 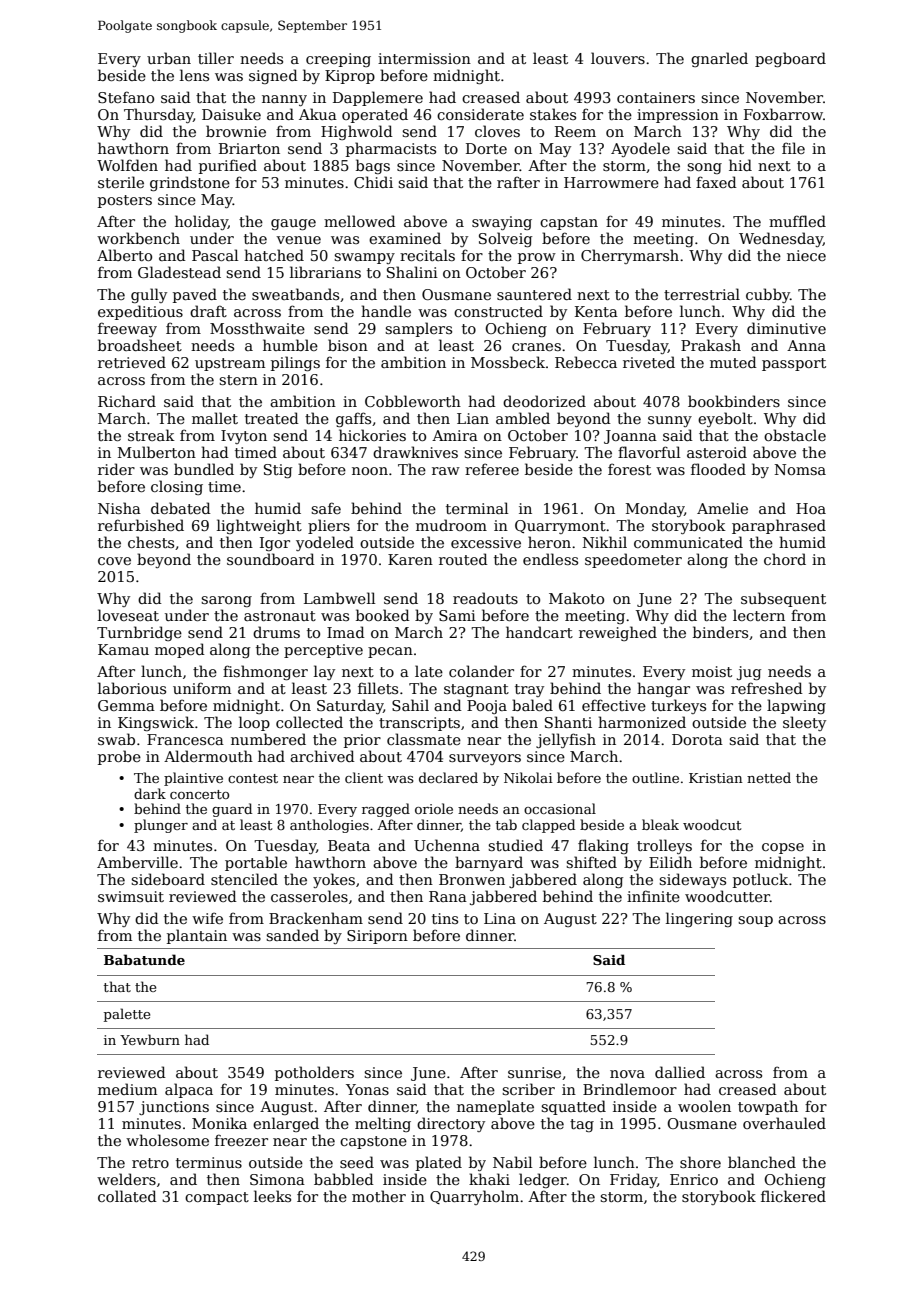 What do you see at coordinates (131, 896) in the document?
I see `swimsuit` at bounding box center [131, 896].
